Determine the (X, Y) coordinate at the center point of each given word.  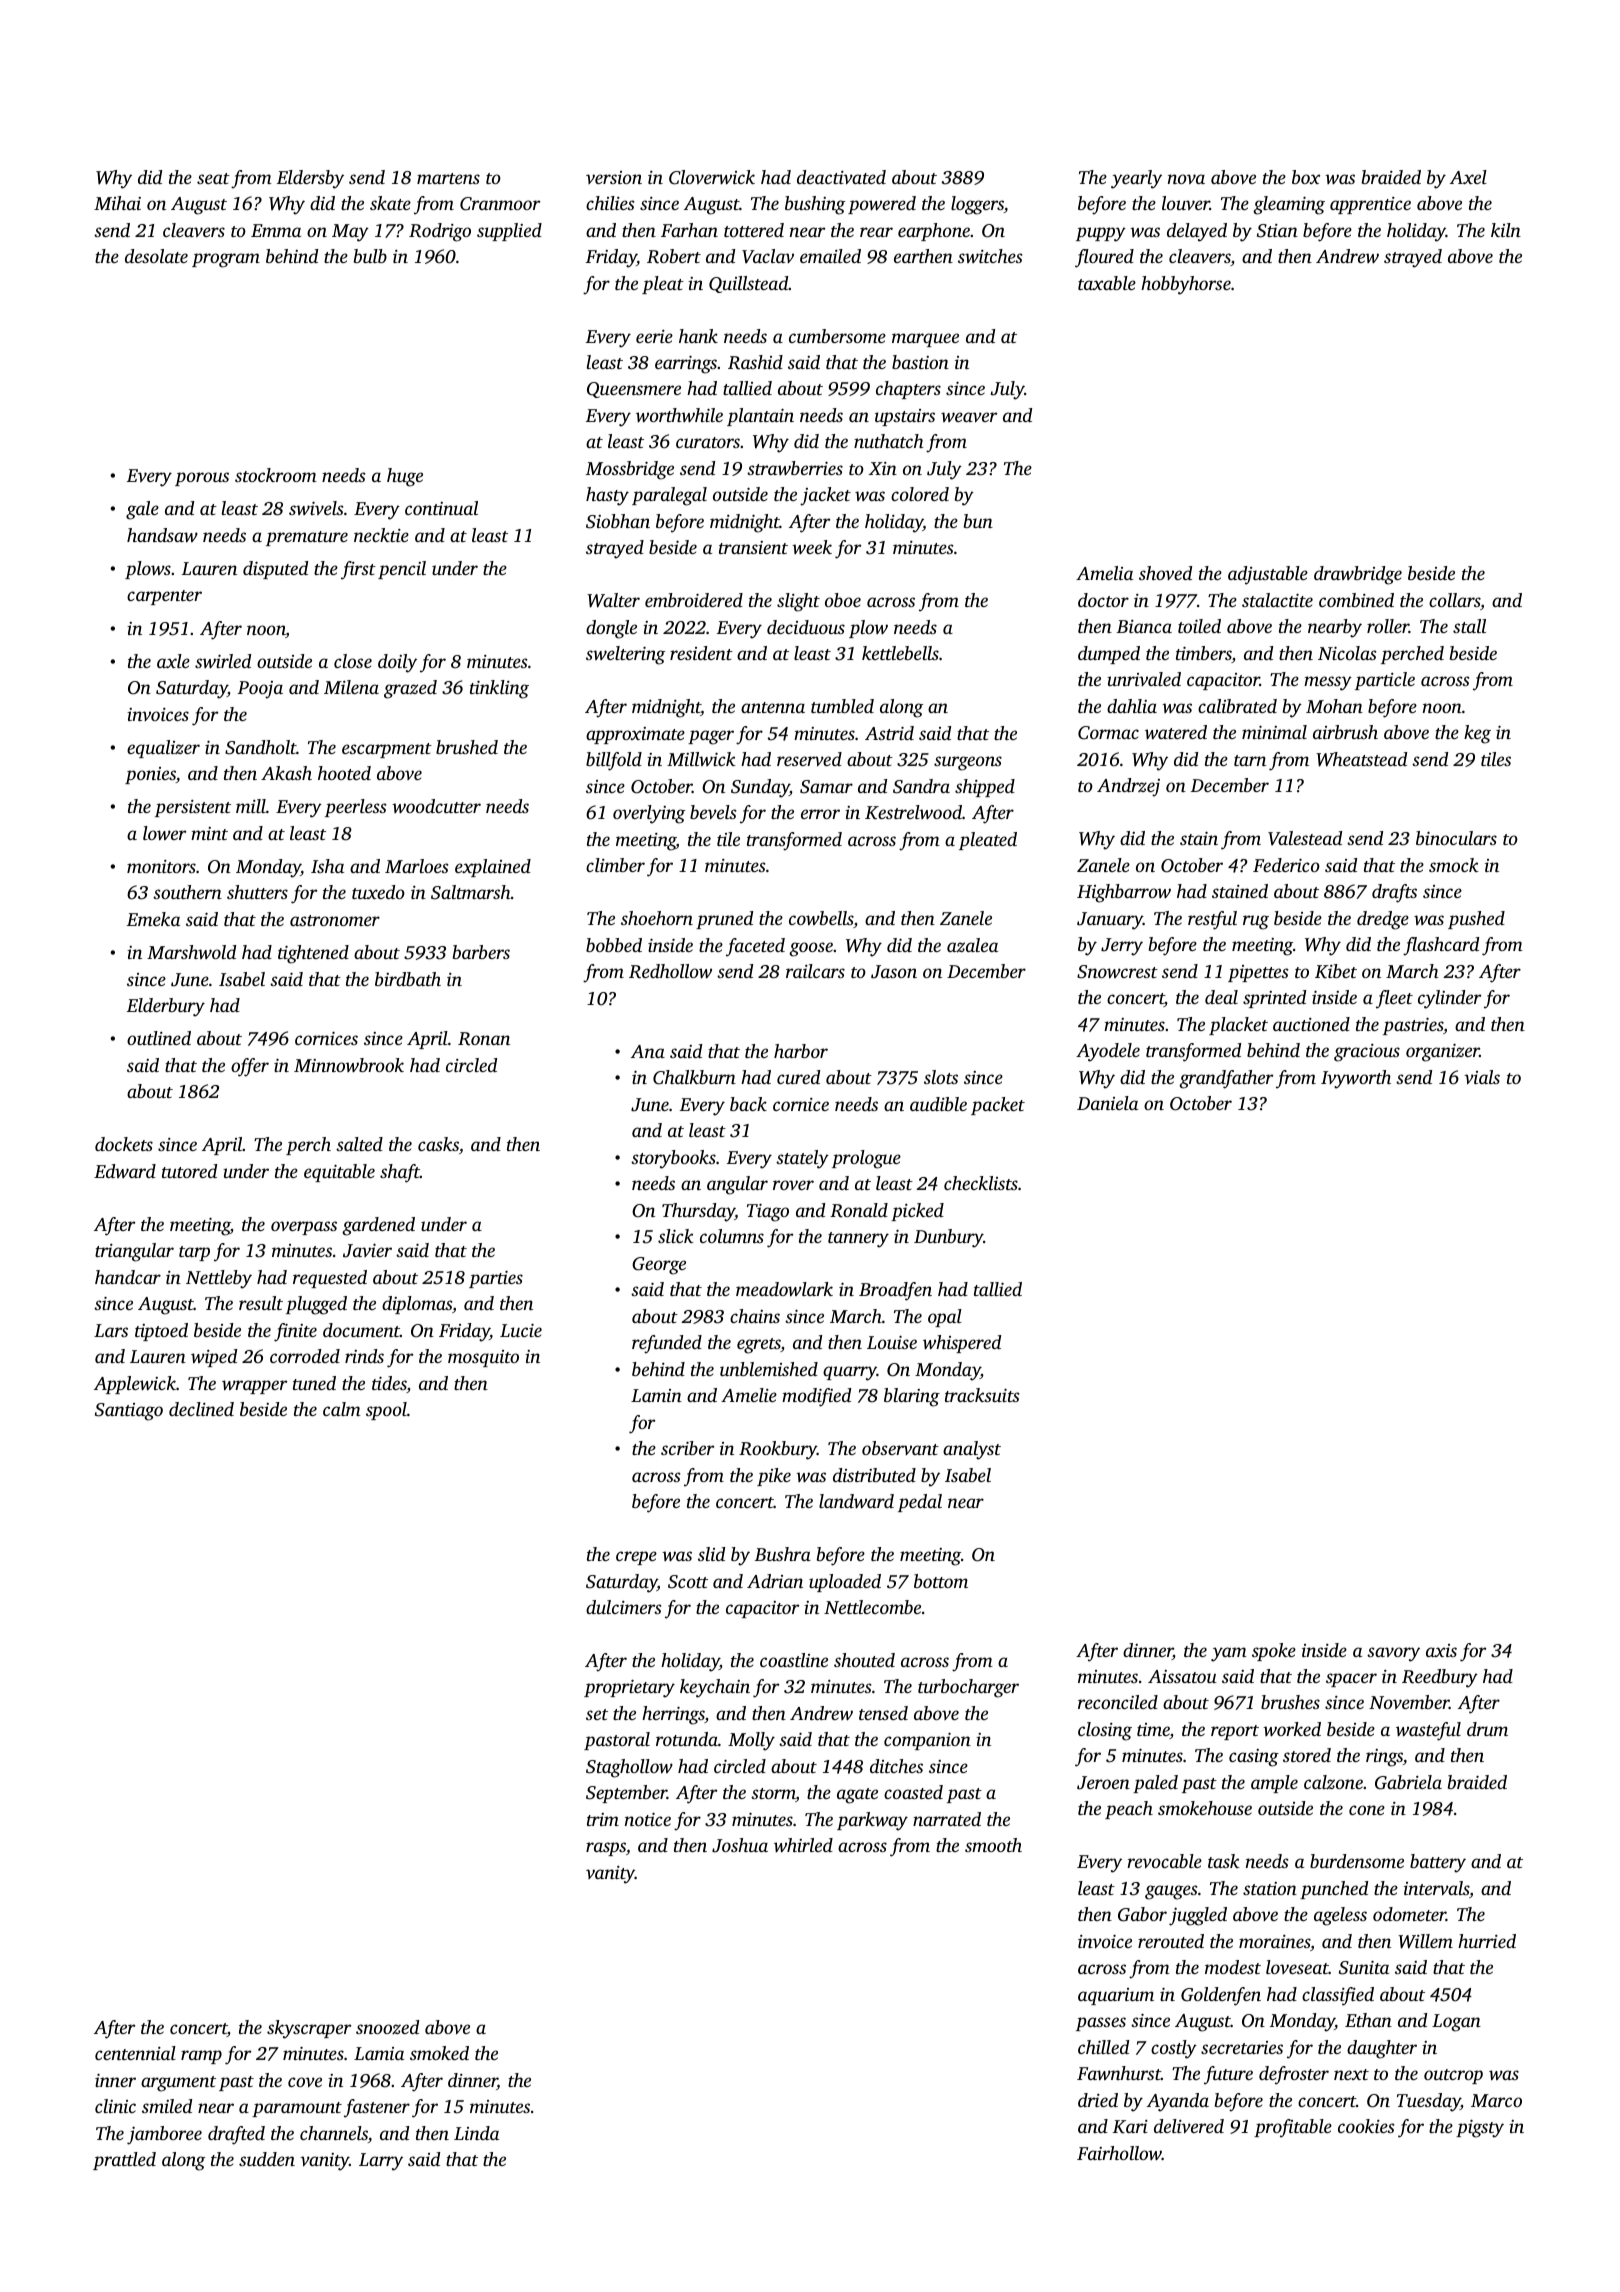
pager (711, 737)
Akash (286, 773)
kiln (1506, 230)
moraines (1274, 1941)
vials (1482, 1077)
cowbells (821, 919)
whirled (803, 1845)
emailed (830, 256)
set (597, 1714)
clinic (115, 2106)
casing (1254, 1758)
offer (250, 1067)
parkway (872, 1821)
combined (1356, 600)
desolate (156, 256)
